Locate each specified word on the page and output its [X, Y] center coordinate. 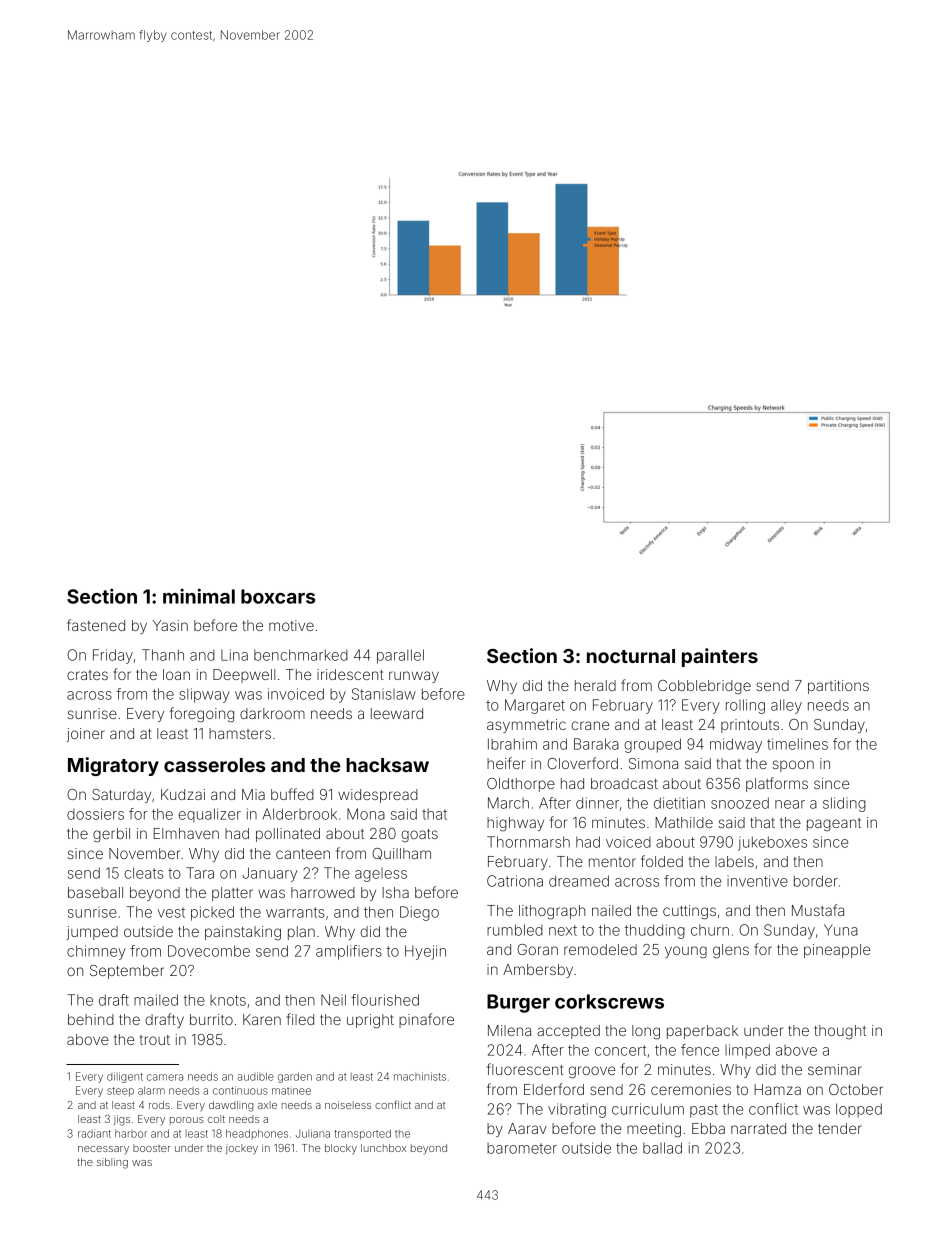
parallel [400, 656]
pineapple [837, 951]
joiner [85, 735]
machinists [420, 1076]
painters [720, 657]
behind [91, 1019]
